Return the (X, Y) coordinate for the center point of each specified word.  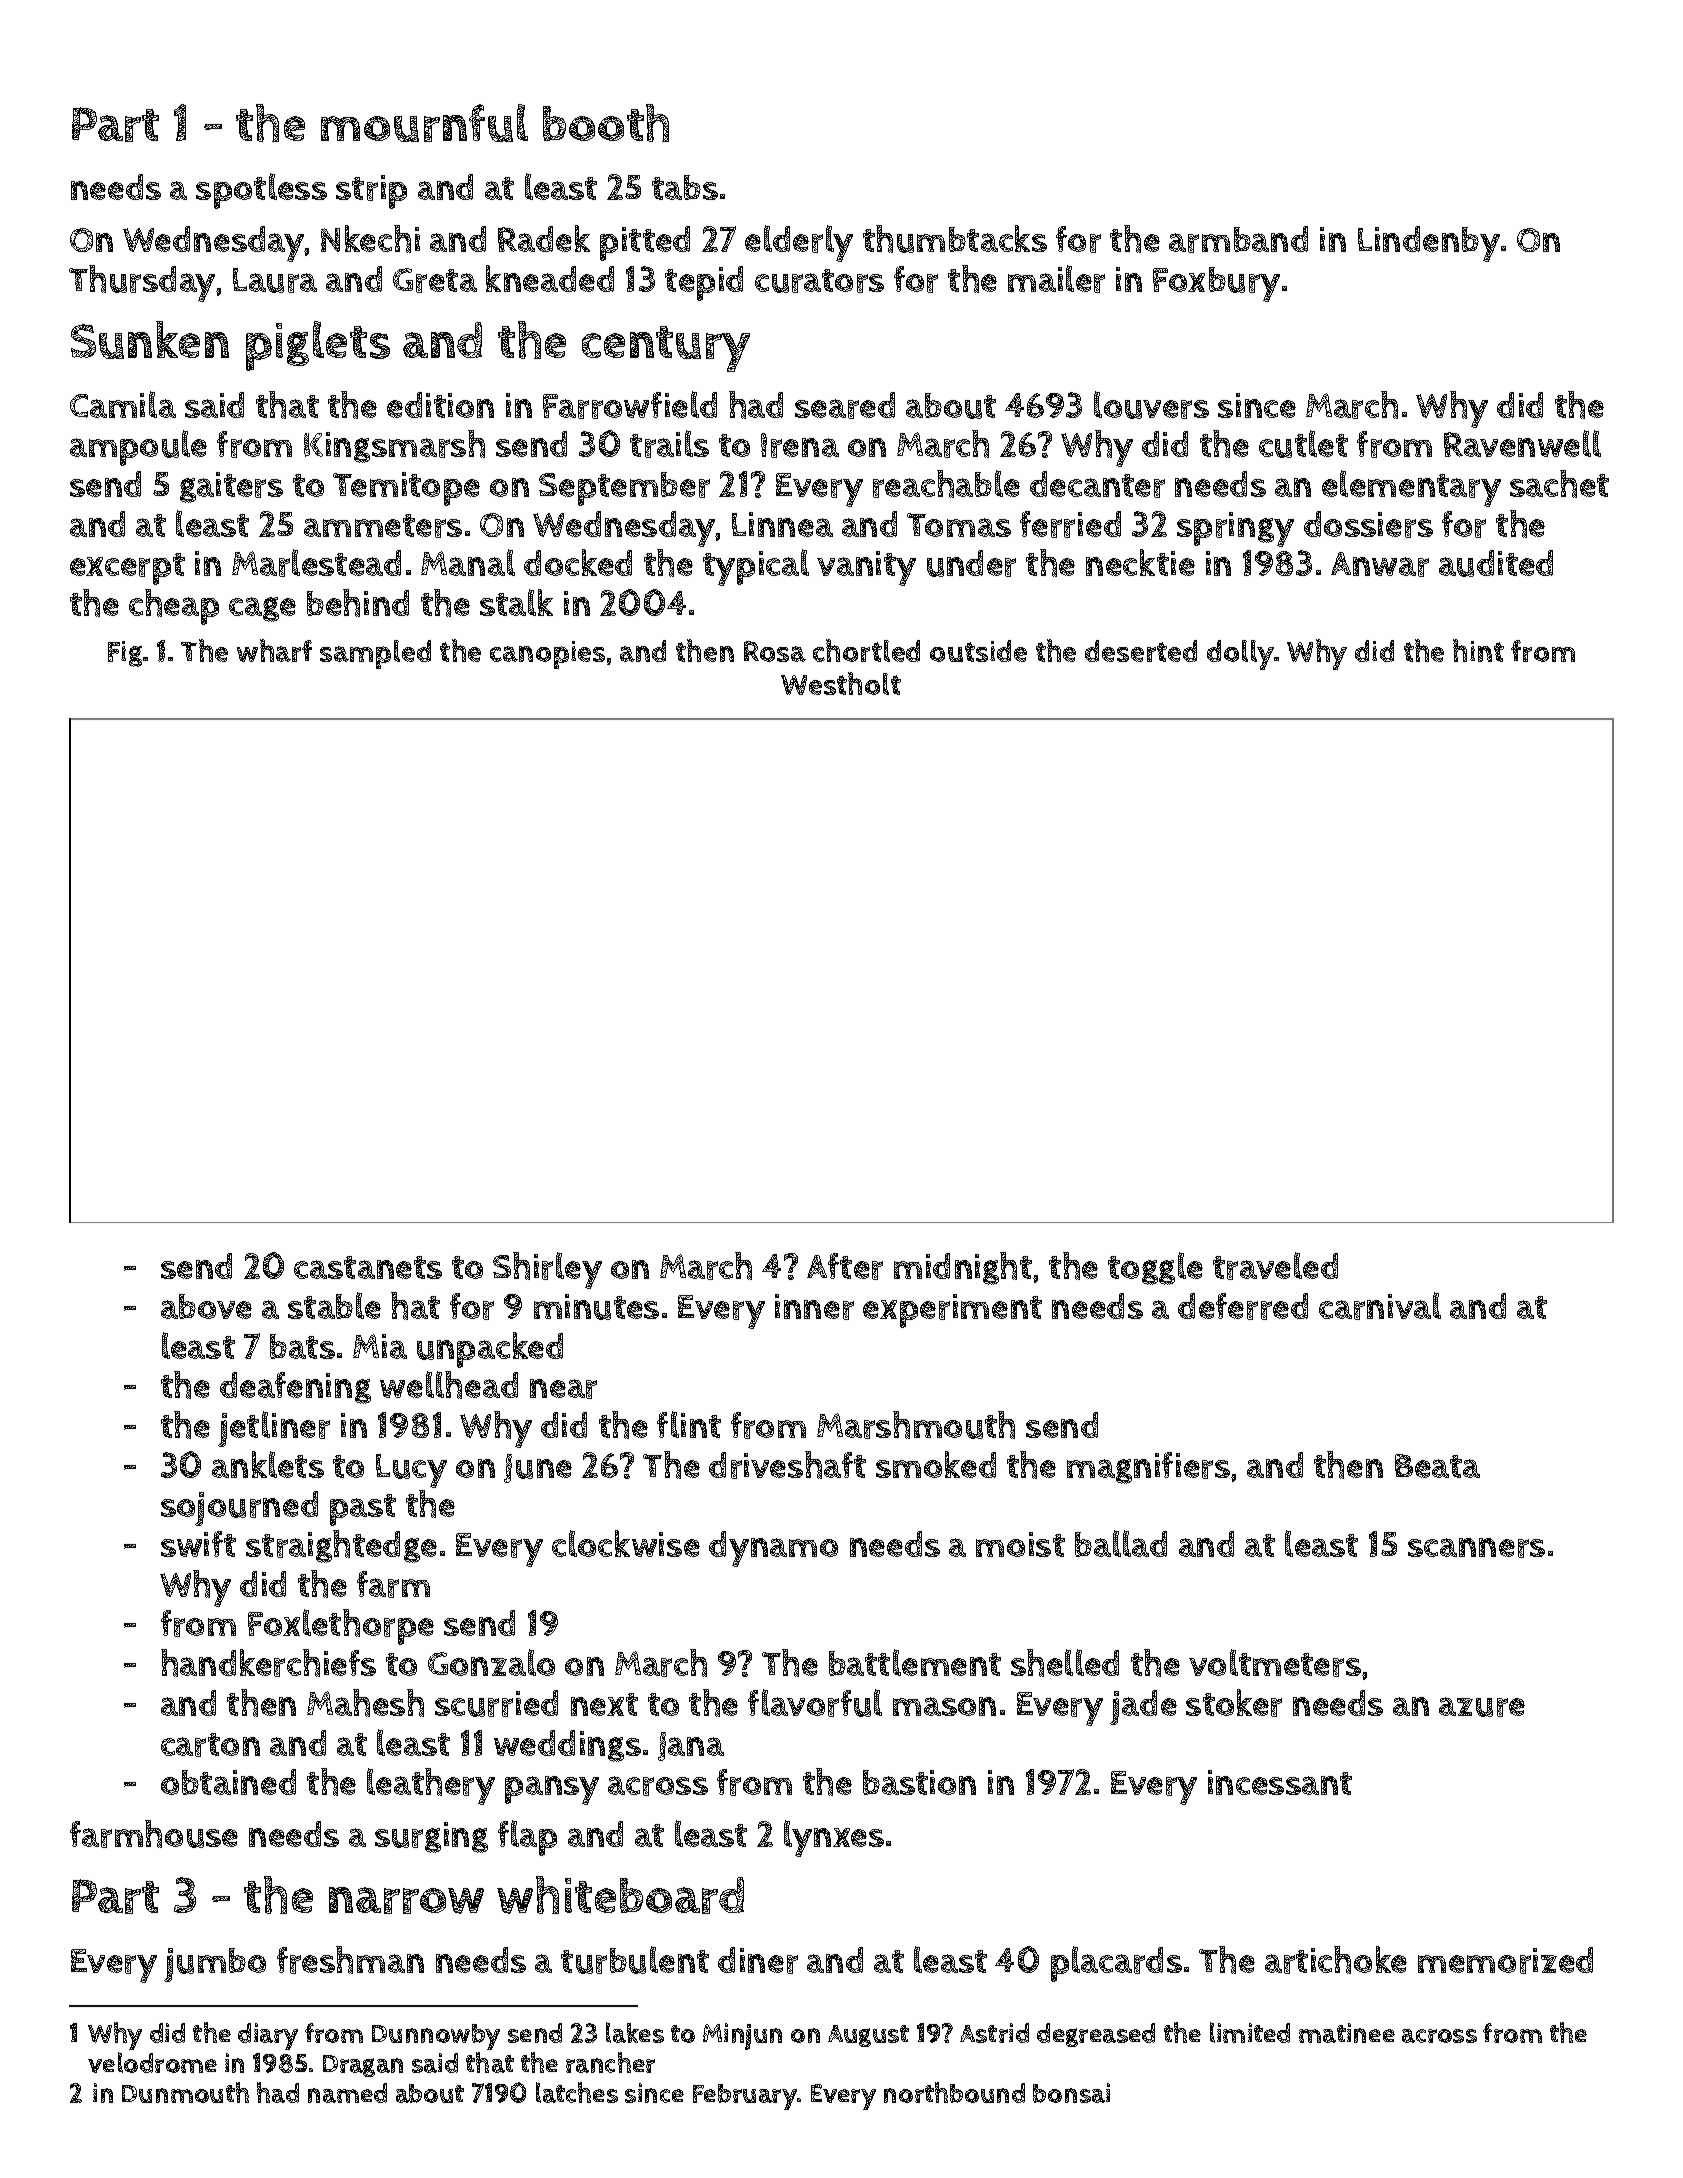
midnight (963, 1268)
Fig (125, 654)
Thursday (142, 283)
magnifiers (1148, 1468)
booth (606, 123)
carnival (1380, 1306)
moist (1020, 1544)
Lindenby (1429, 244)
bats (302, 1346)
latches (577, 2092)
